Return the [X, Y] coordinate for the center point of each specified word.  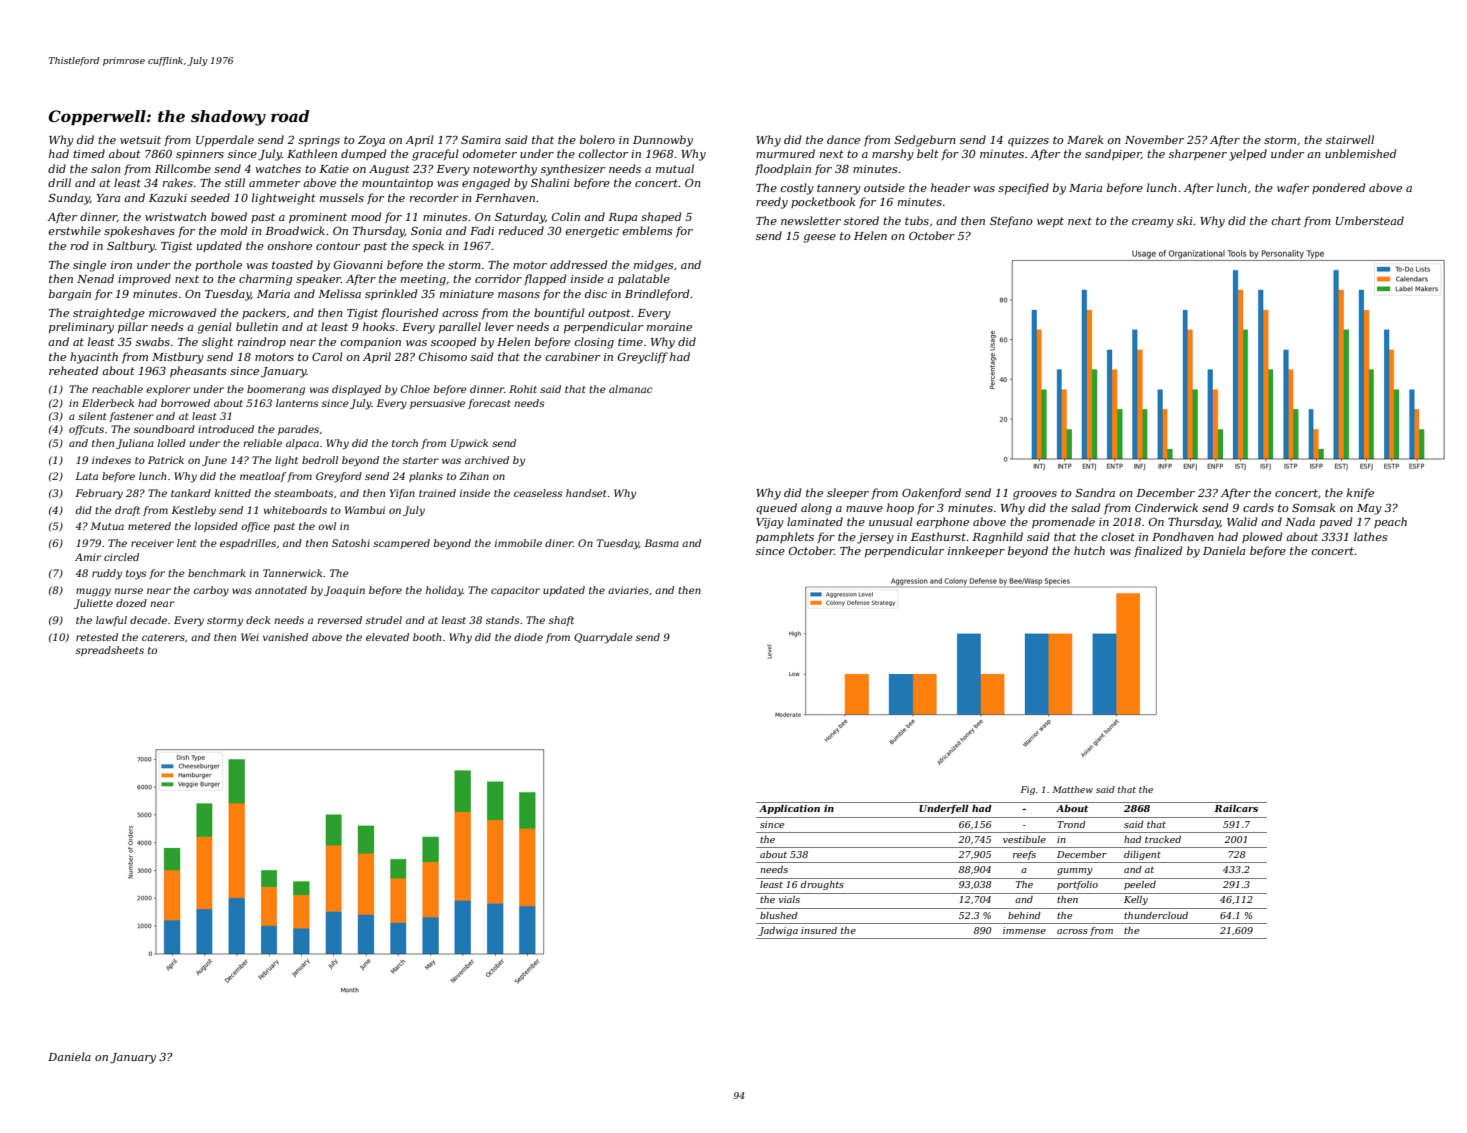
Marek [1085, 139]
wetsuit [140, 140]
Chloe [415, 389]
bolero [597, 139]
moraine [669, 327]
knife [1360, 493]
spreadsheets [110, 651]
